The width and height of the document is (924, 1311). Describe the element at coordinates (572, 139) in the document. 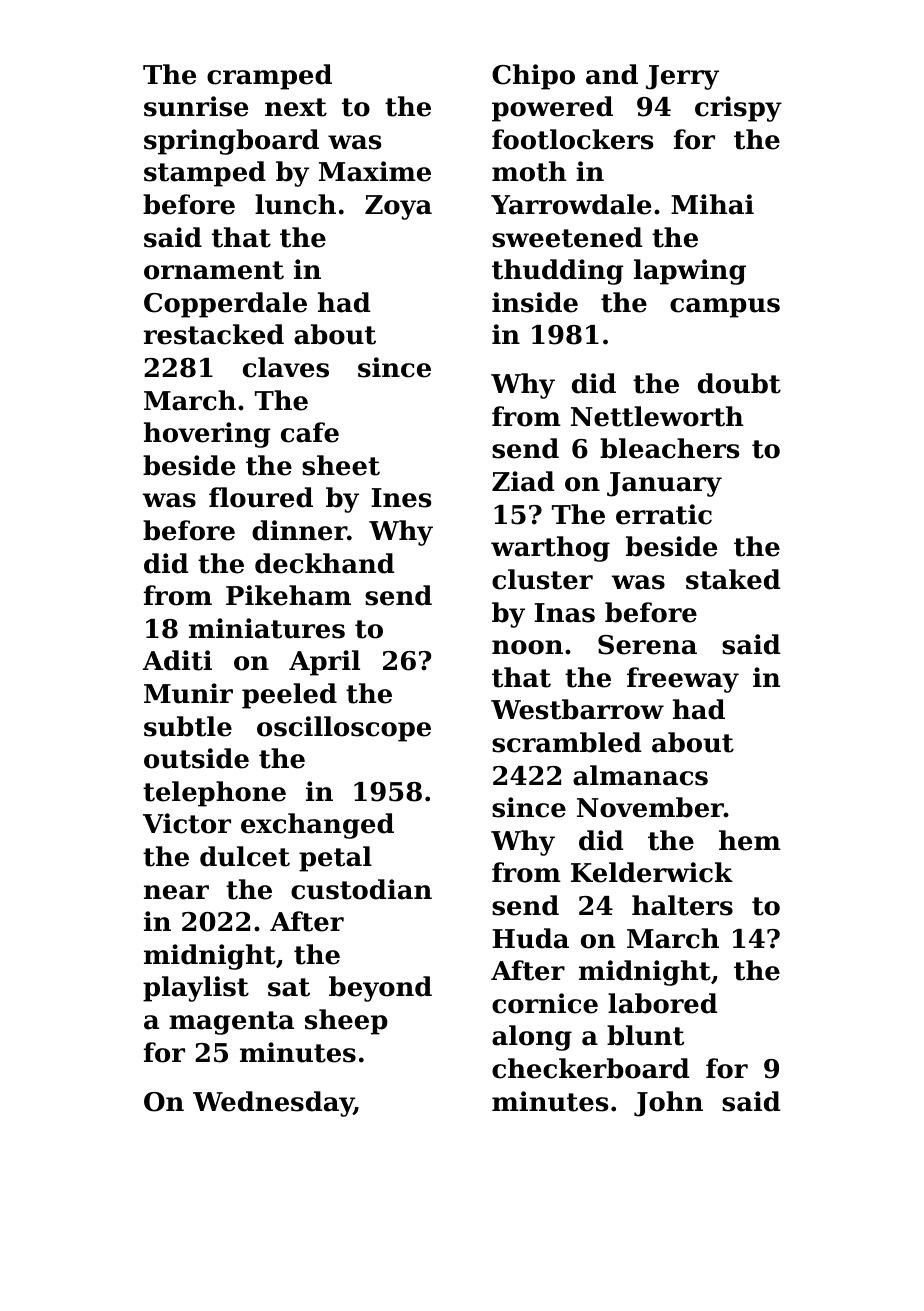

I see `footlockers` at that location.
